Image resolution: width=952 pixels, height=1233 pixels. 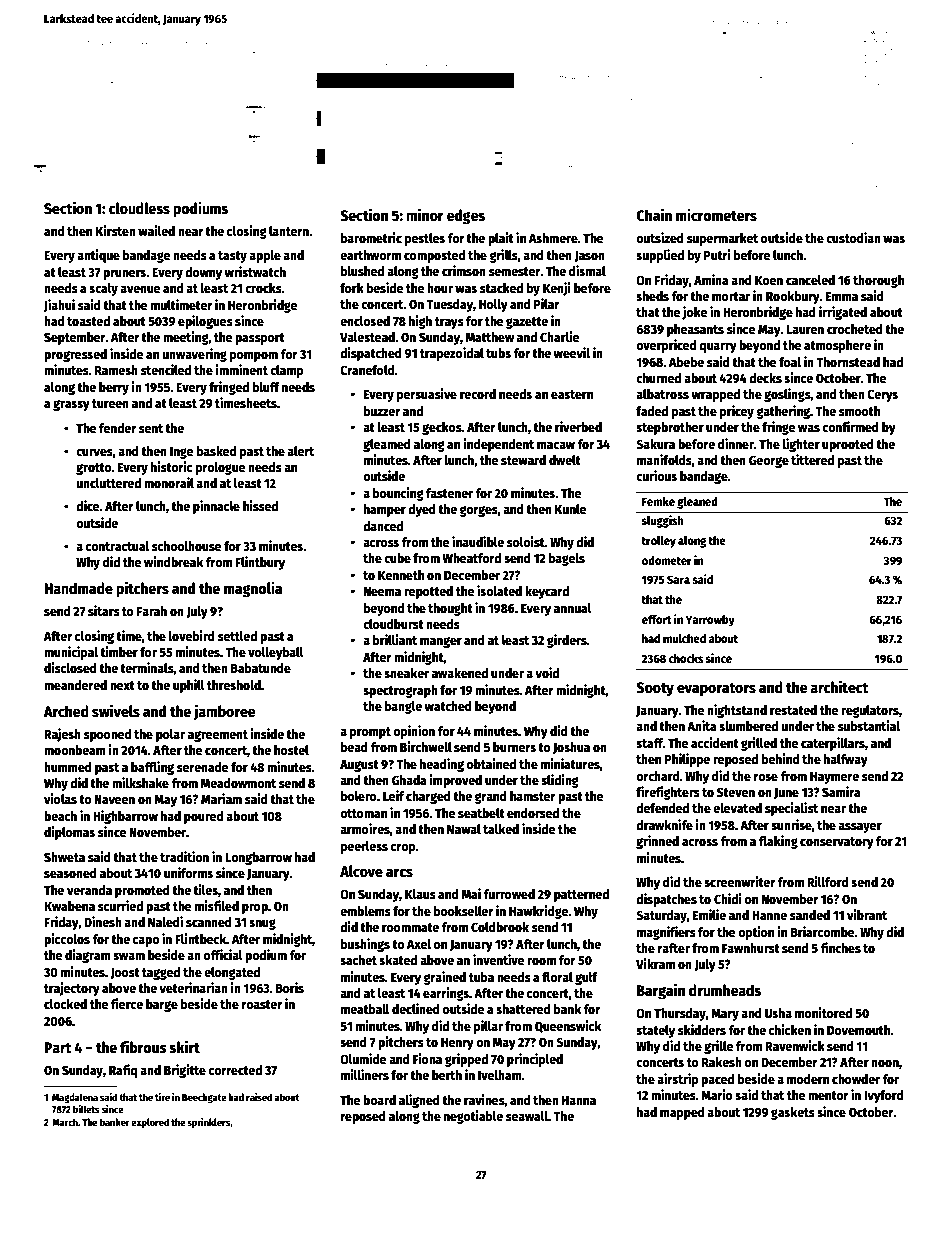 What do you see at coordinates (203, 273) in the document?
I see `downy` at bounding box center [203, 273].
